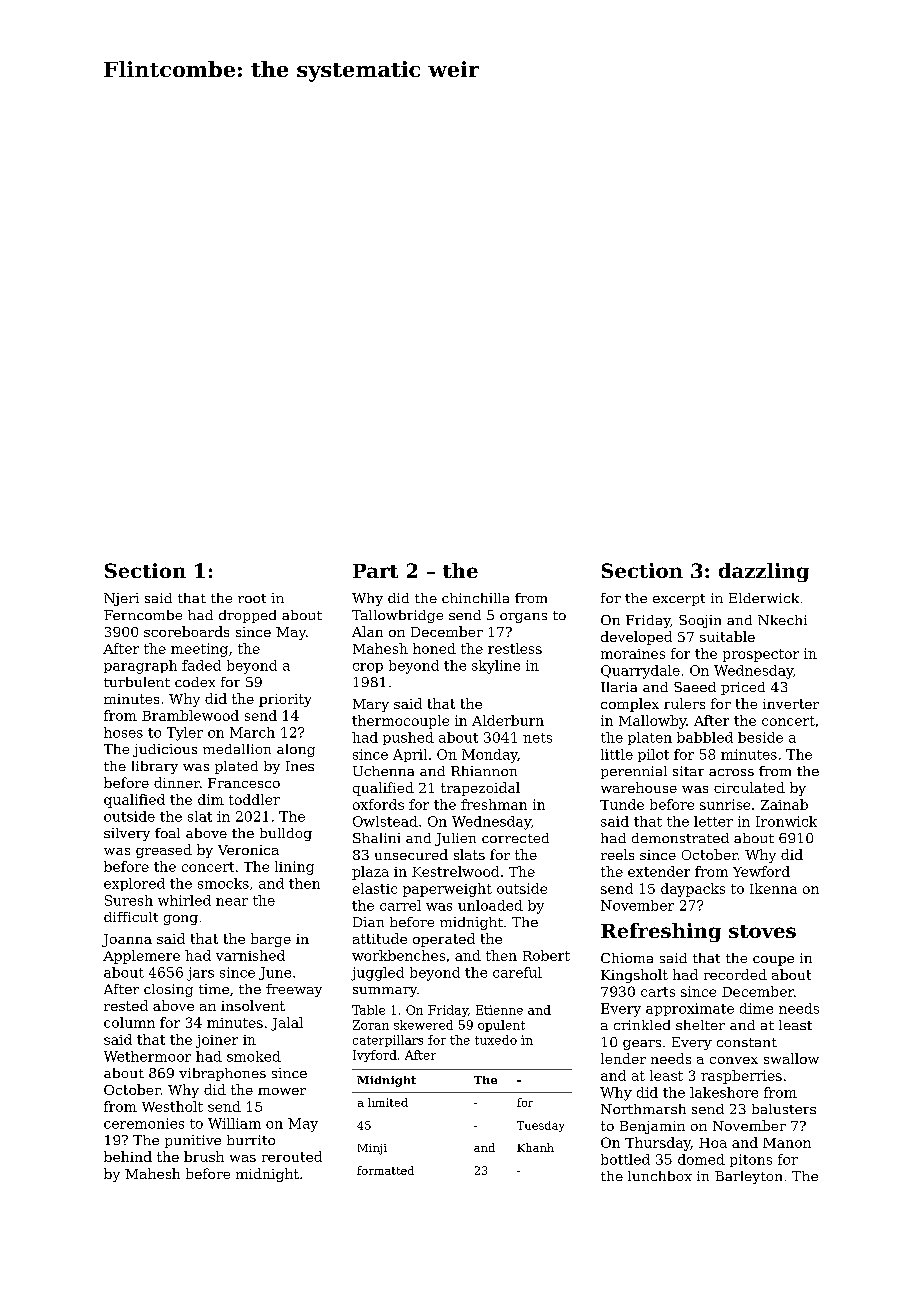  Describe the element at coordinates (251, 1140) in the image. I see `burrito` at that location.
